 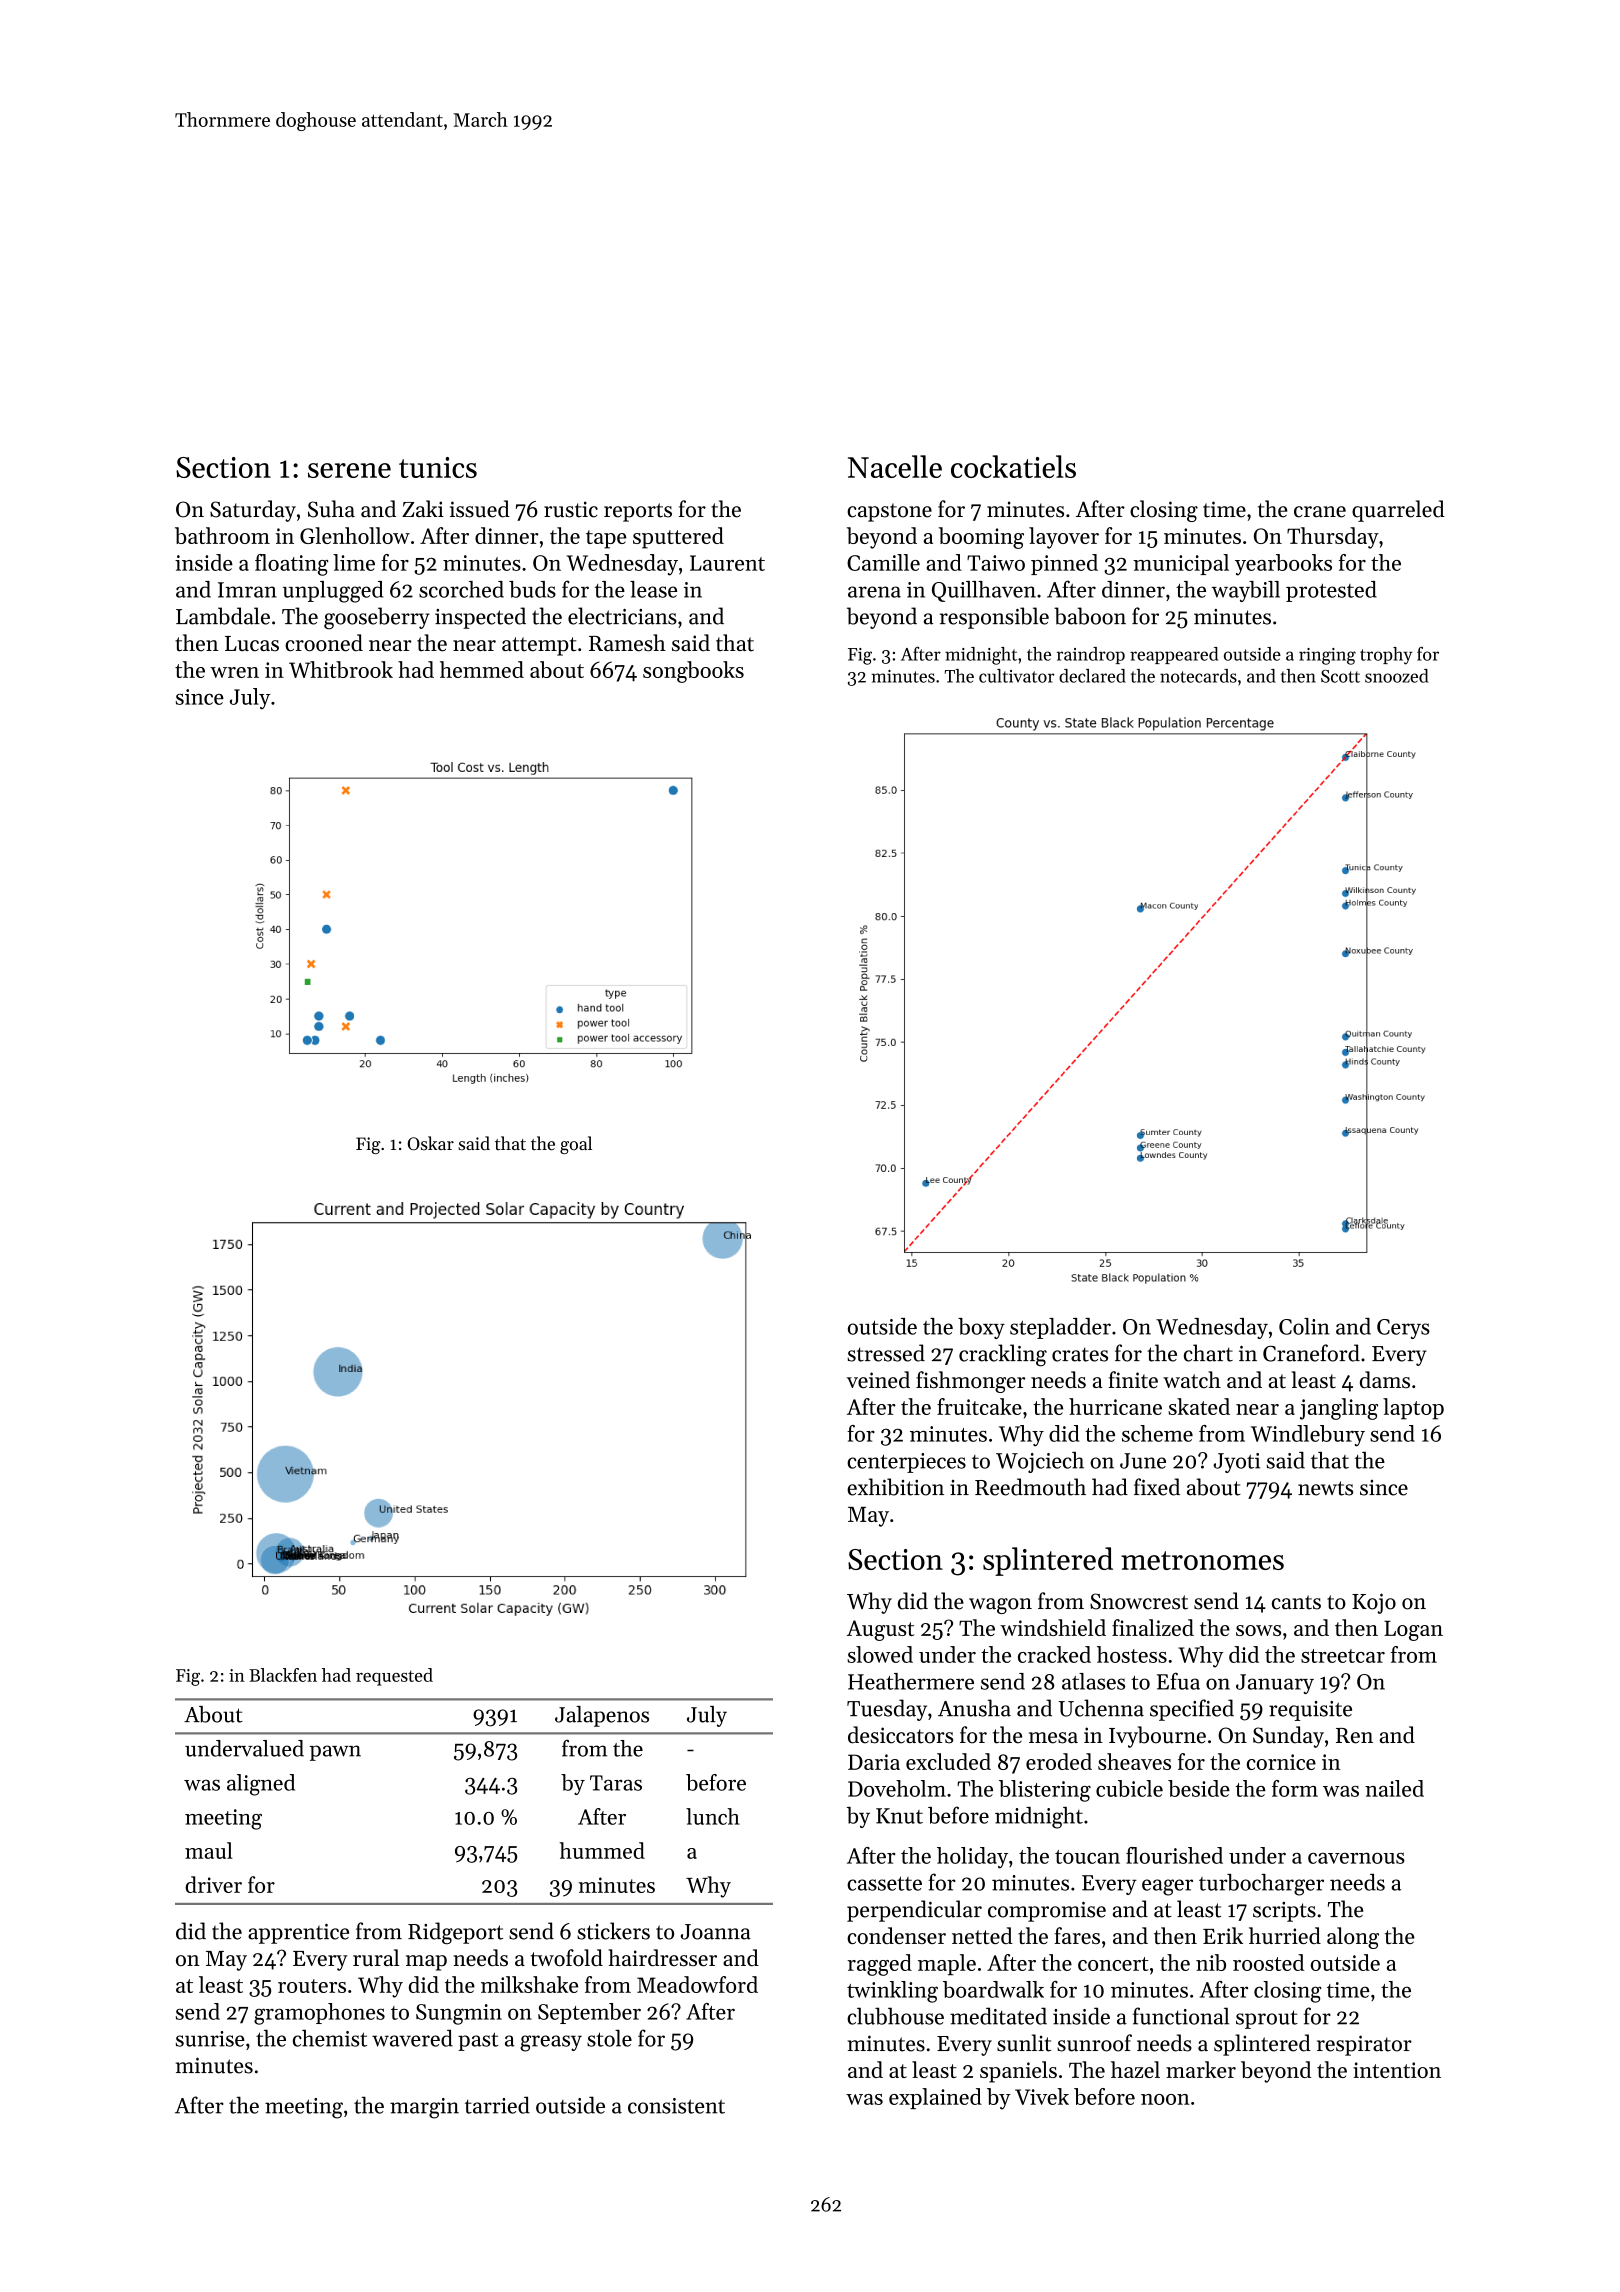 I want to click on Laurent, so click(x=727, y=563).
